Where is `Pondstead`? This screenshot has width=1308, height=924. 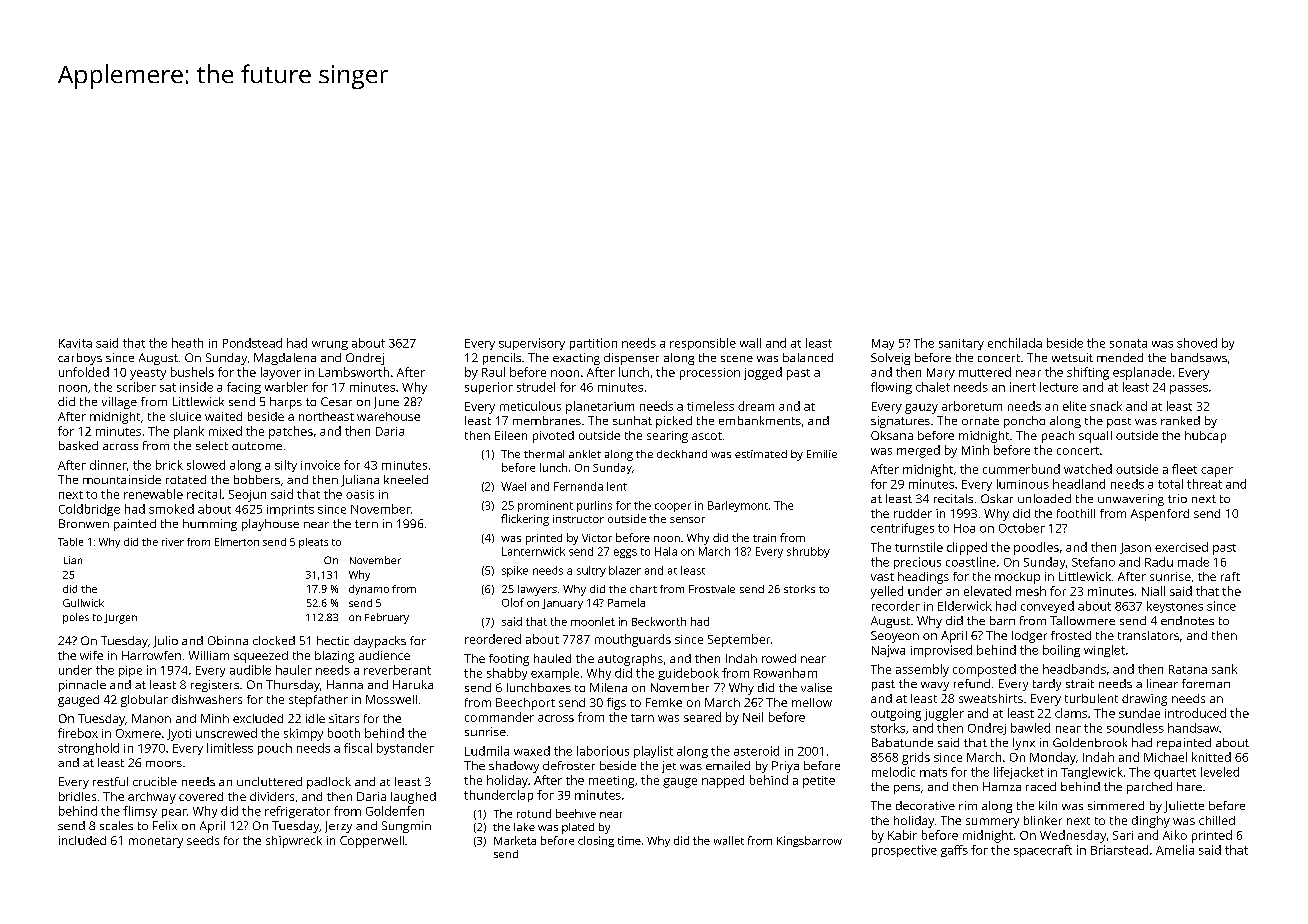
Pondstead is located at coordinates (252, 343).
